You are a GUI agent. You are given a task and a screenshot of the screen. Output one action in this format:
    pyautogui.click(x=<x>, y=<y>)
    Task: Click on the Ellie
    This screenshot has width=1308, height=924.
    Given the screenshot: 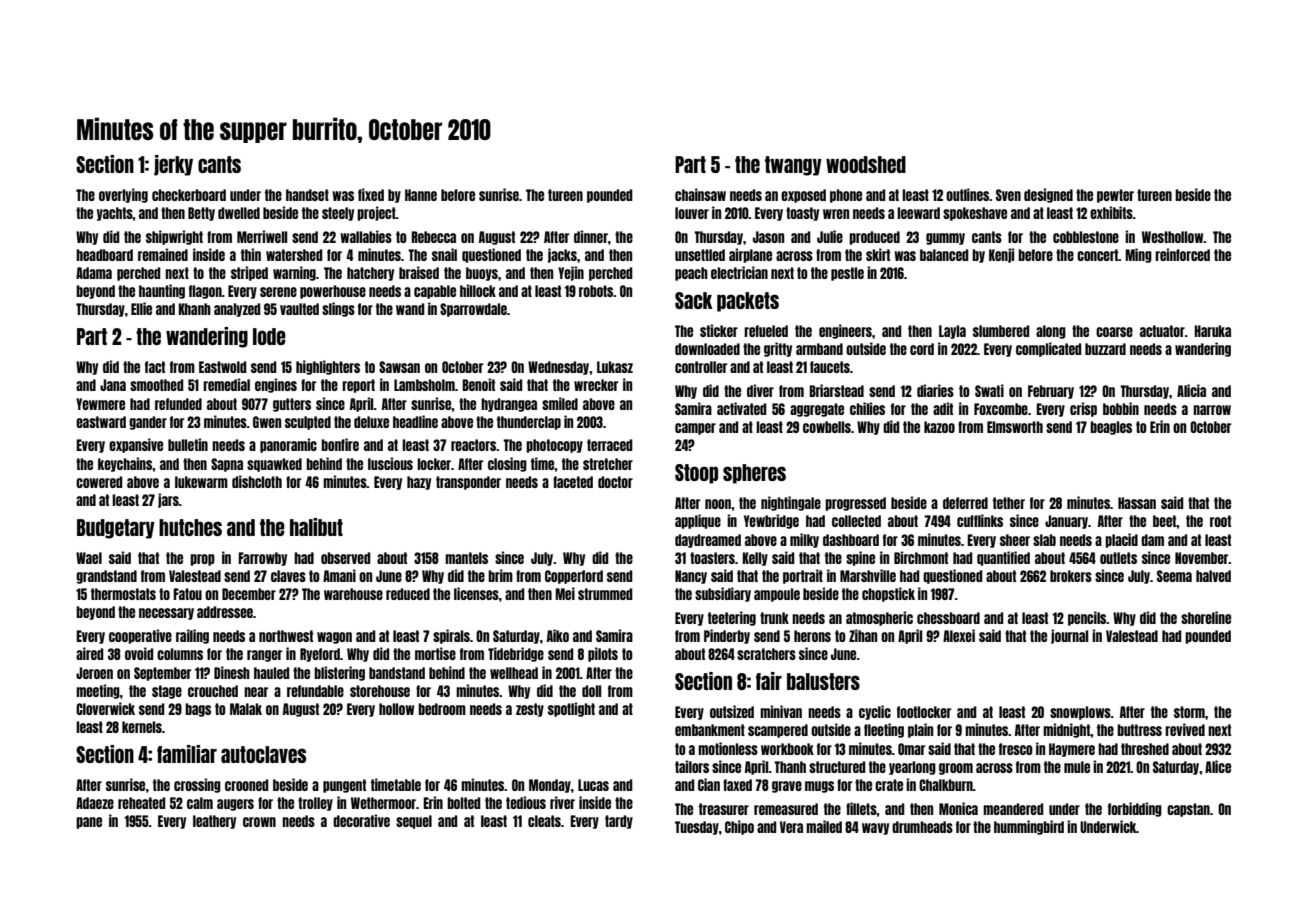 What is the action you would take?
    pyautogui.click(x=141, y=308)
